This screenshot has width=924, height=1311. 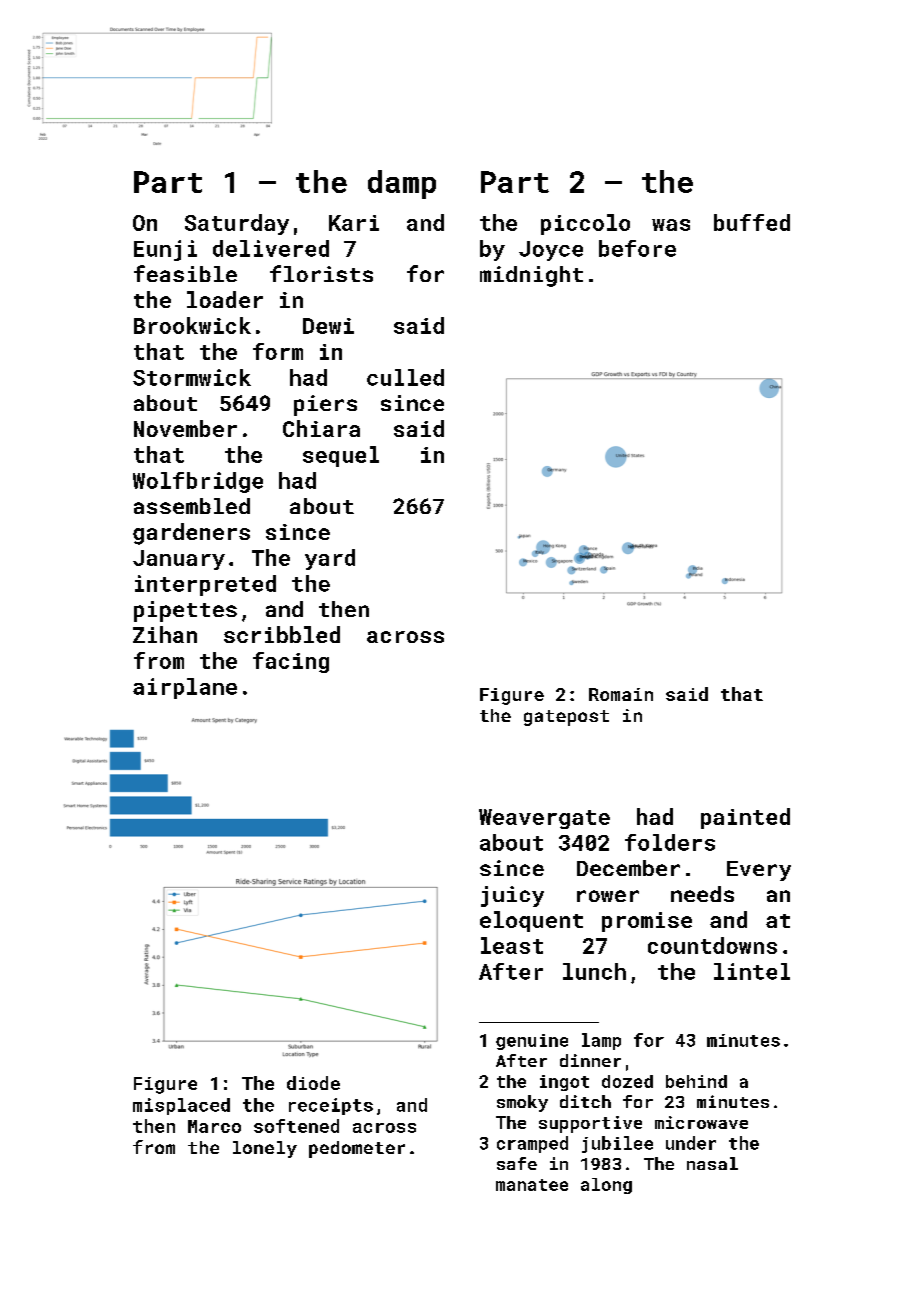 What do you see at coordinates (271, 248) in the screenshot?
I see `delivered` at bounding box center [271, 248].
